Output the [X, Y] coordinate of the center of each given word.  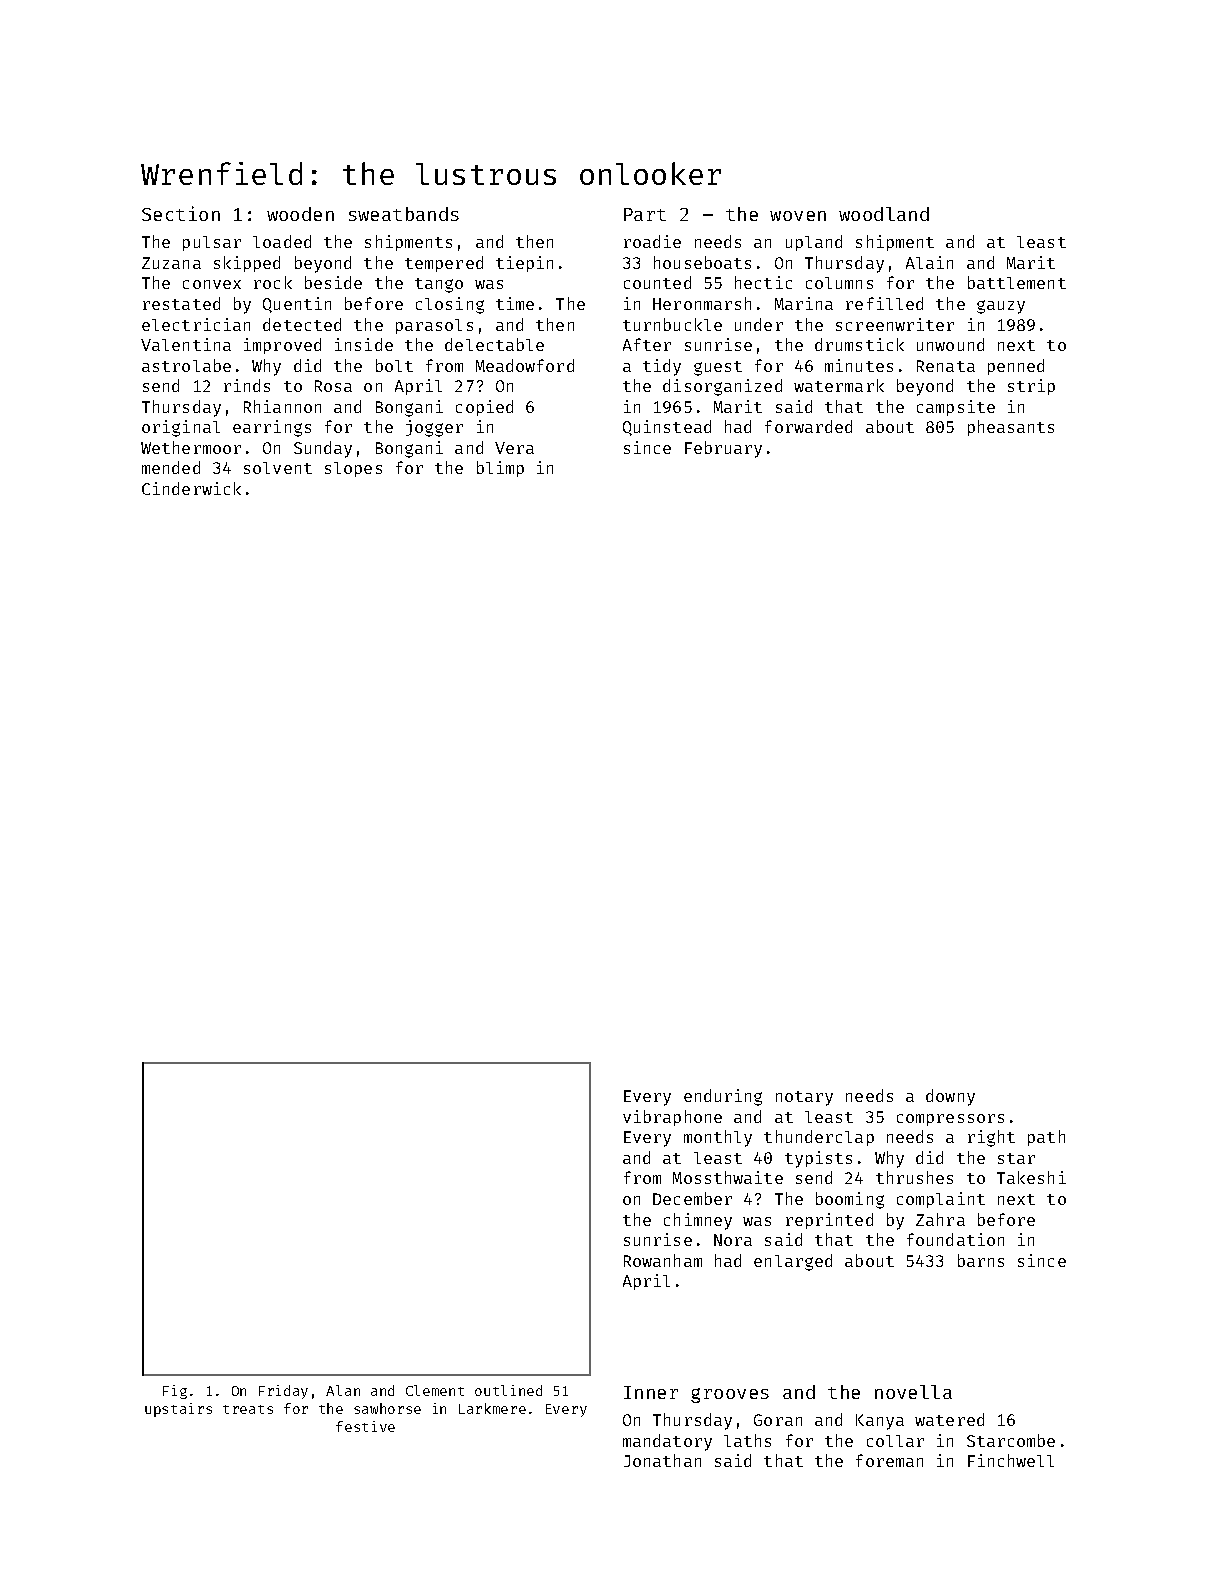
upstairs [178, 1410]
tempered [444, 264]
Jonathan [662, 1460]
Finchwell [1011, 1460]
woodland [884, 214]
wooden [300, 214]
